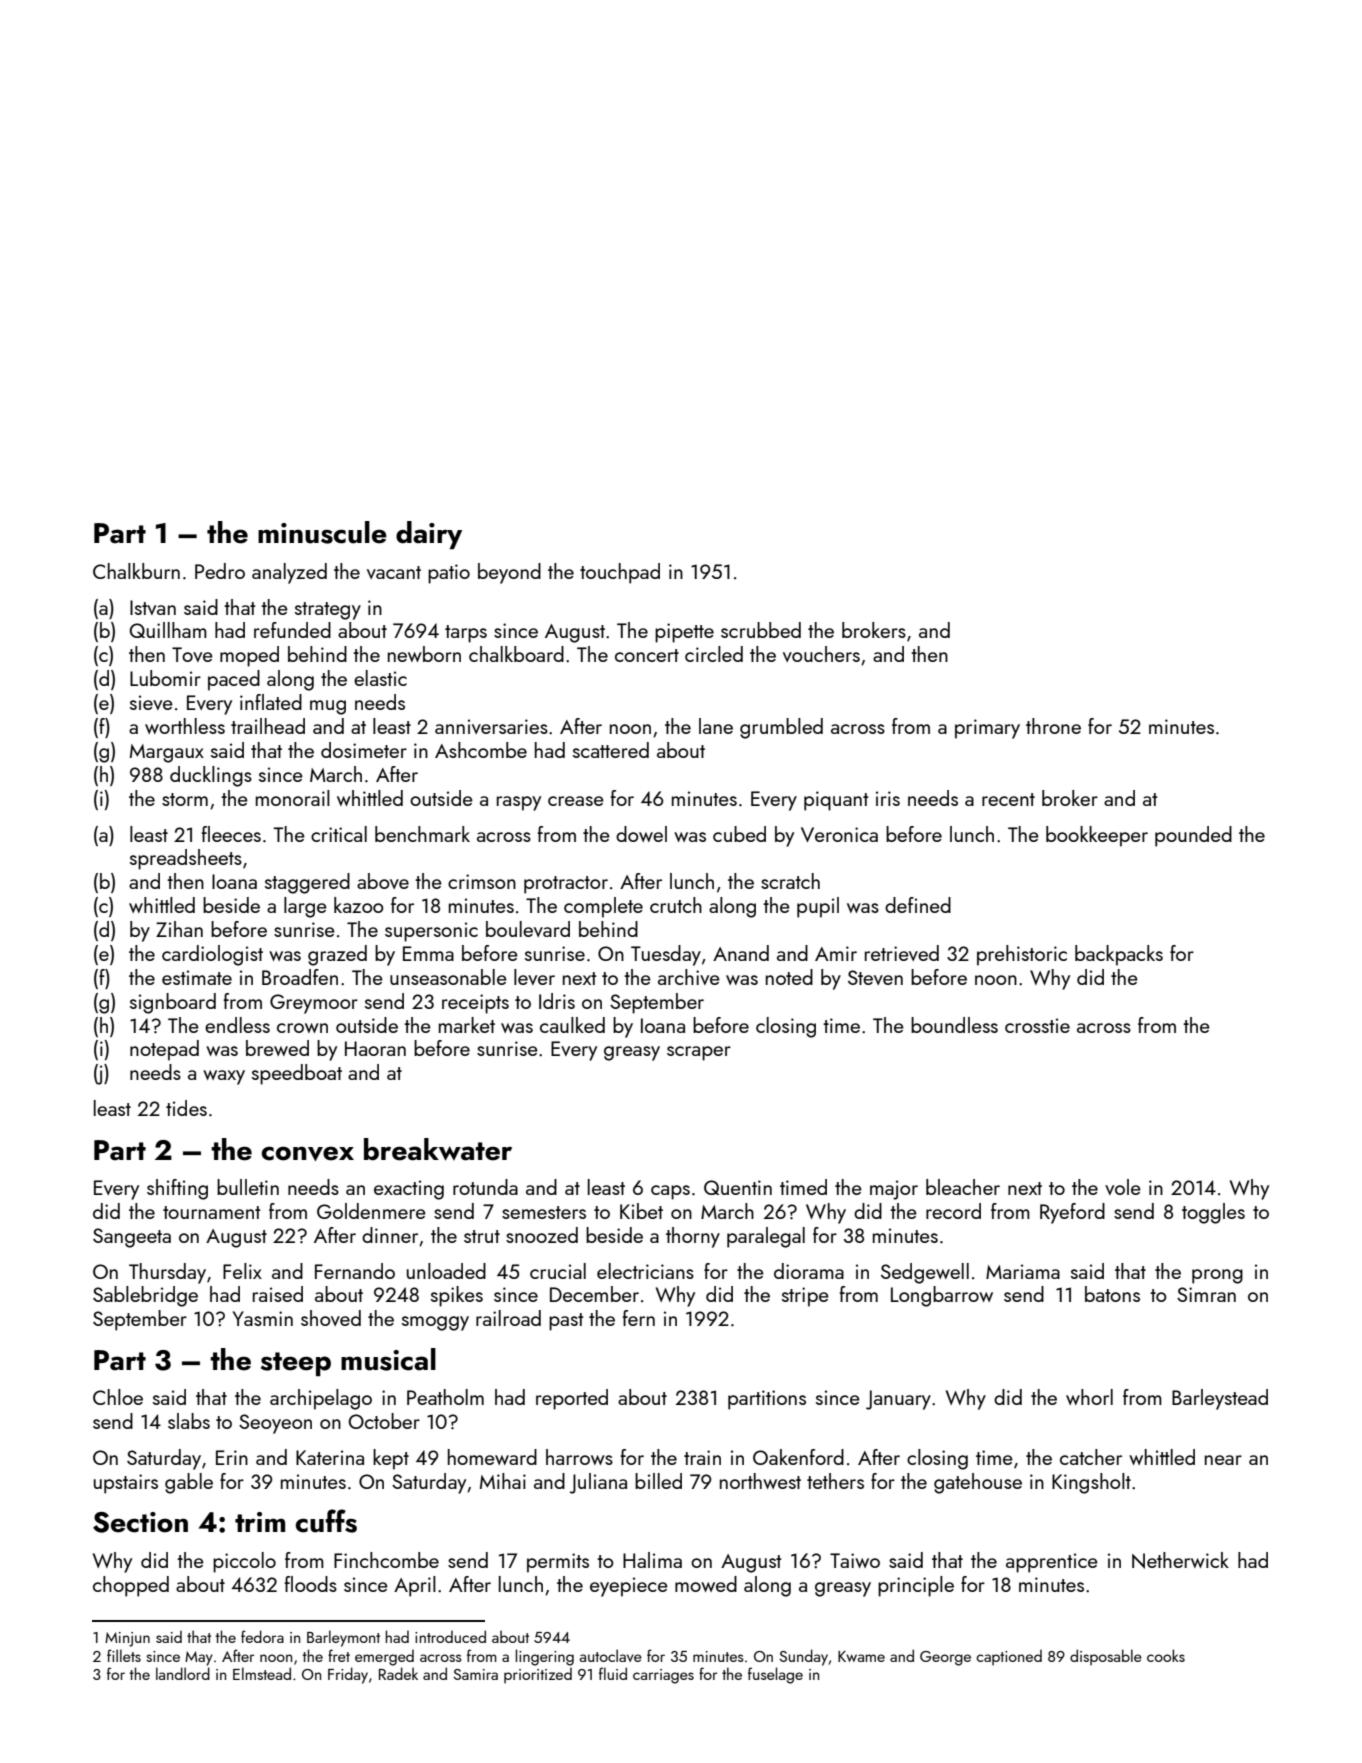 This document has width=1362, height=1763. Describe the element at coordinates (328, 707) in the document. I see `mug` at that location.
